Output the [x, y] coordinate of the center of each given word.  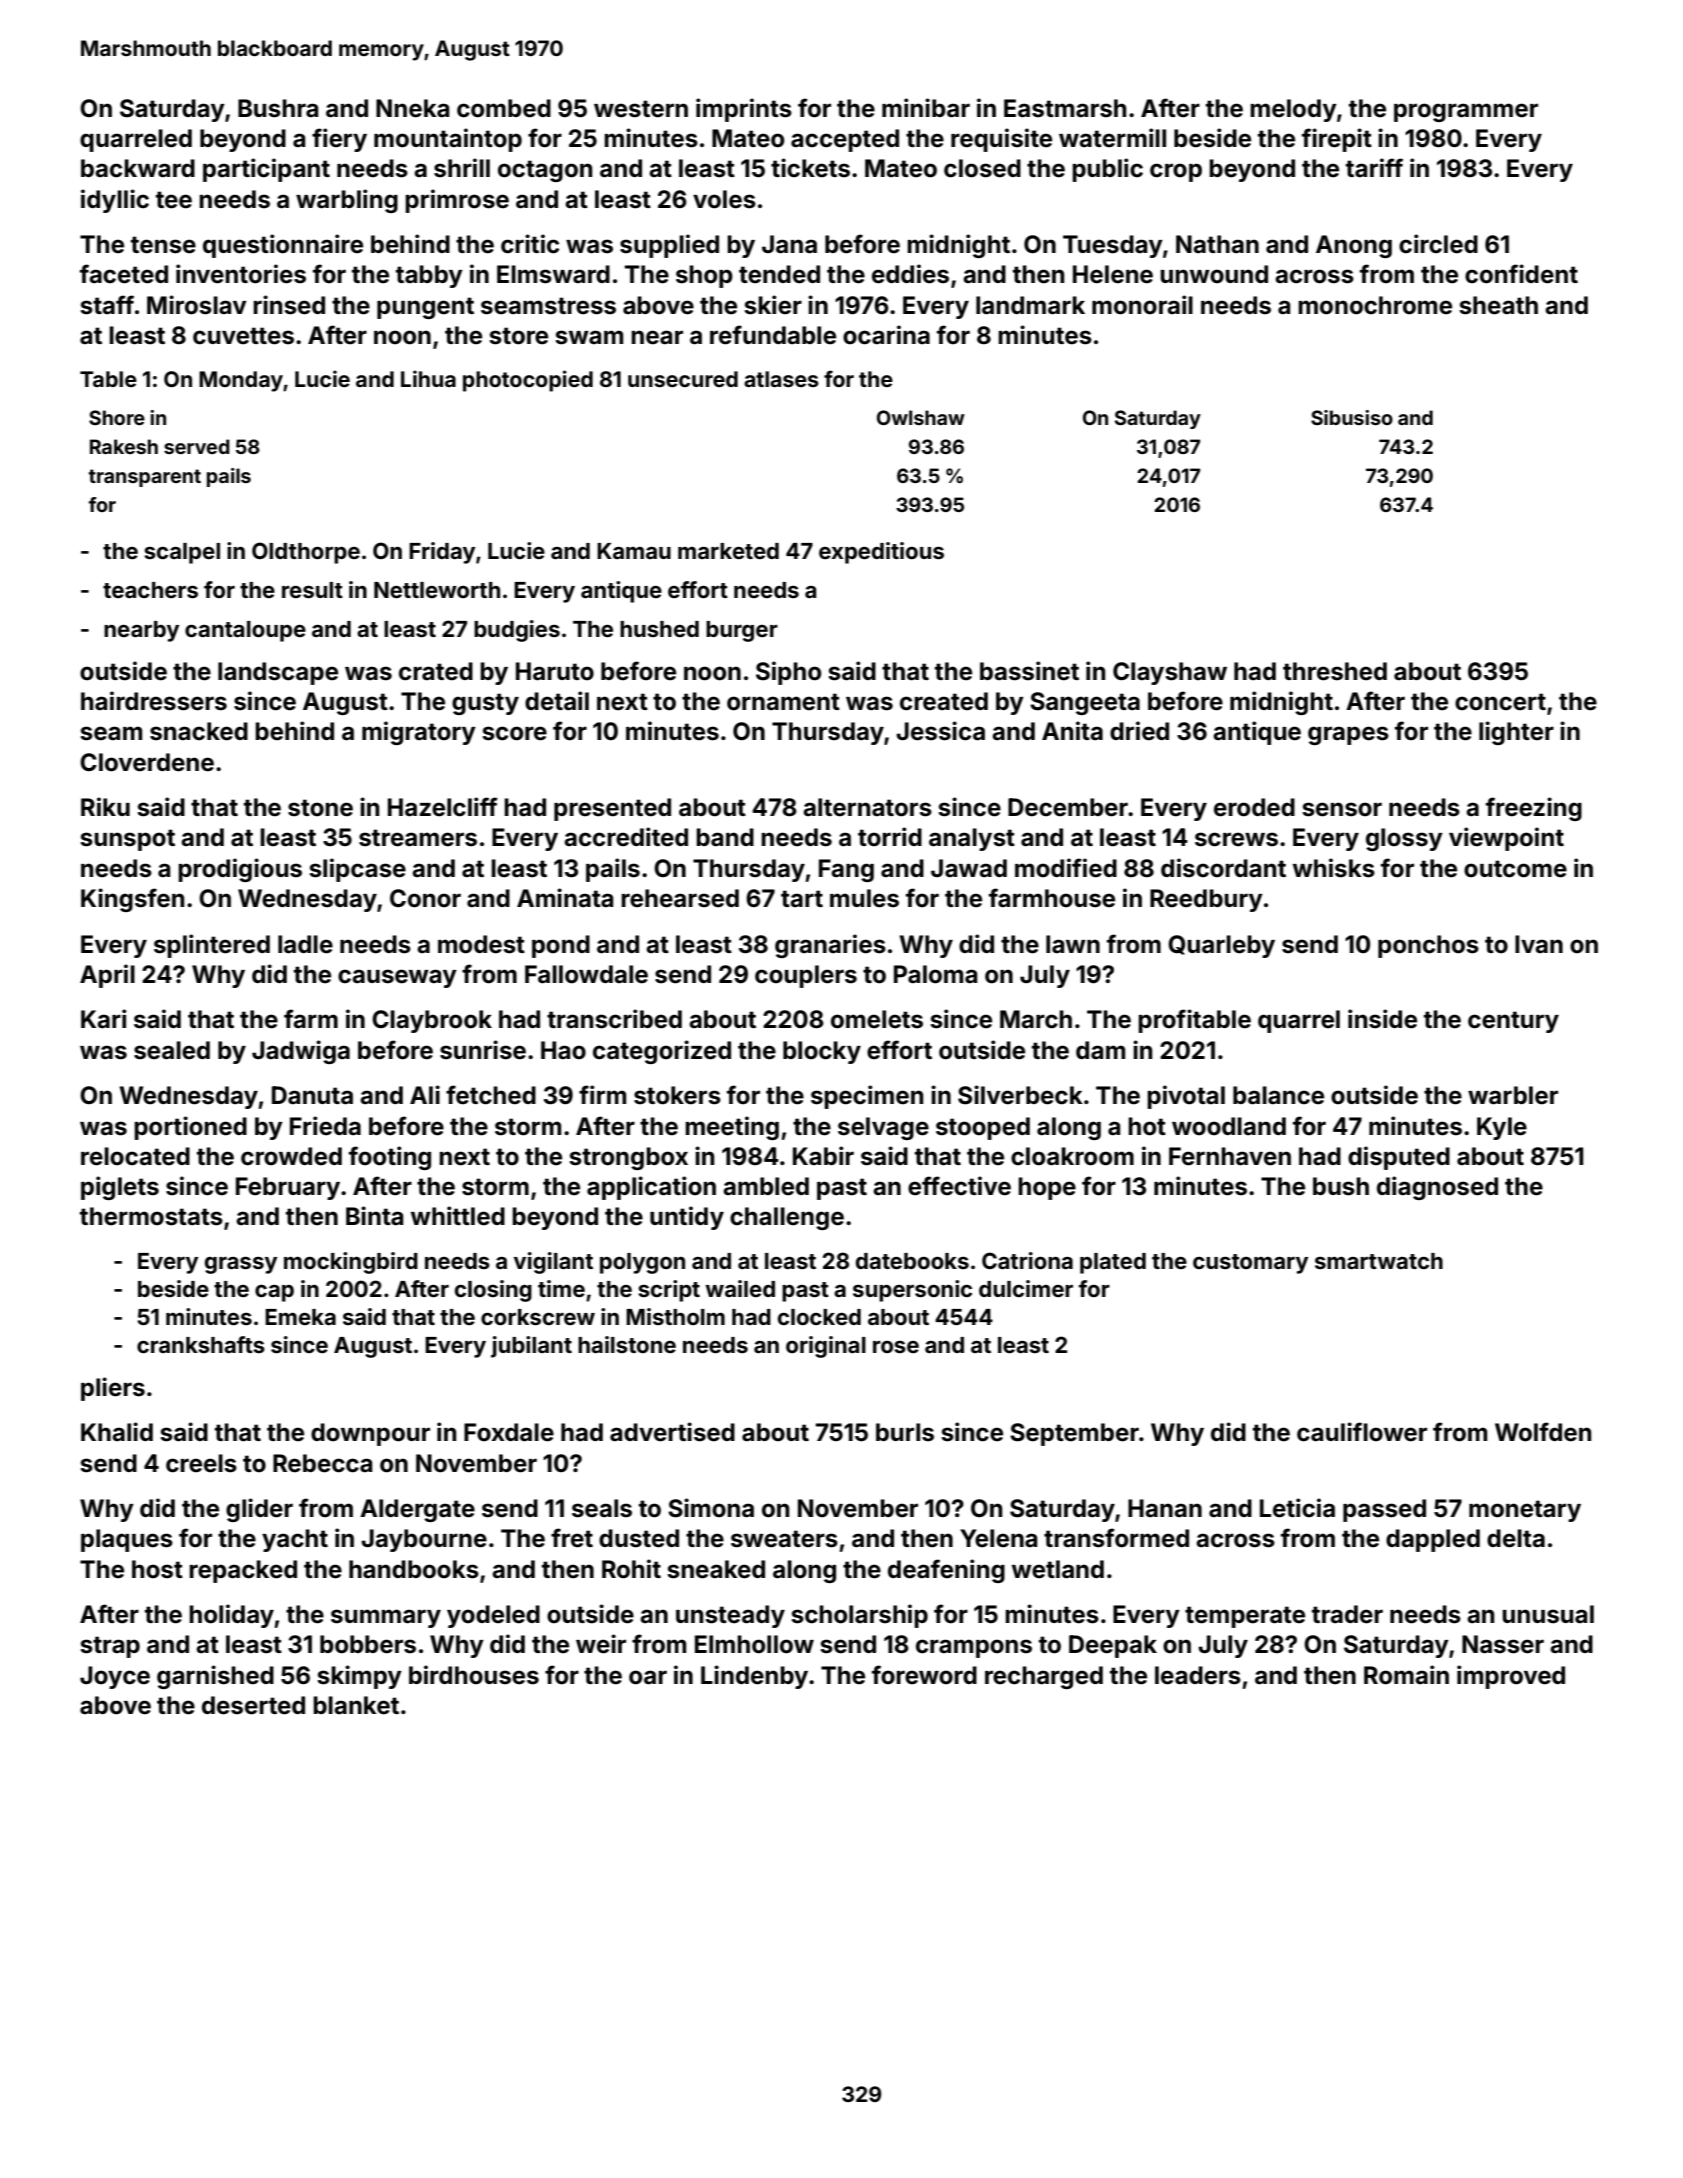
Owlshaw [921, 417]
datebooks [912, 1261]
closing [493, 1291]
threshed [1335, 671]
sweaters [784, 1539]
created [944, 701]
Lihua [428, 378]
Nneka [412, 108]
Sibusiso [1352, 417]
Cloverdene [147, 762]
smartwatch [1379, 1261]
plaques [127, 1540]
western [641, 109]
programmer [1466, 112]
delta [1516, 1538]
